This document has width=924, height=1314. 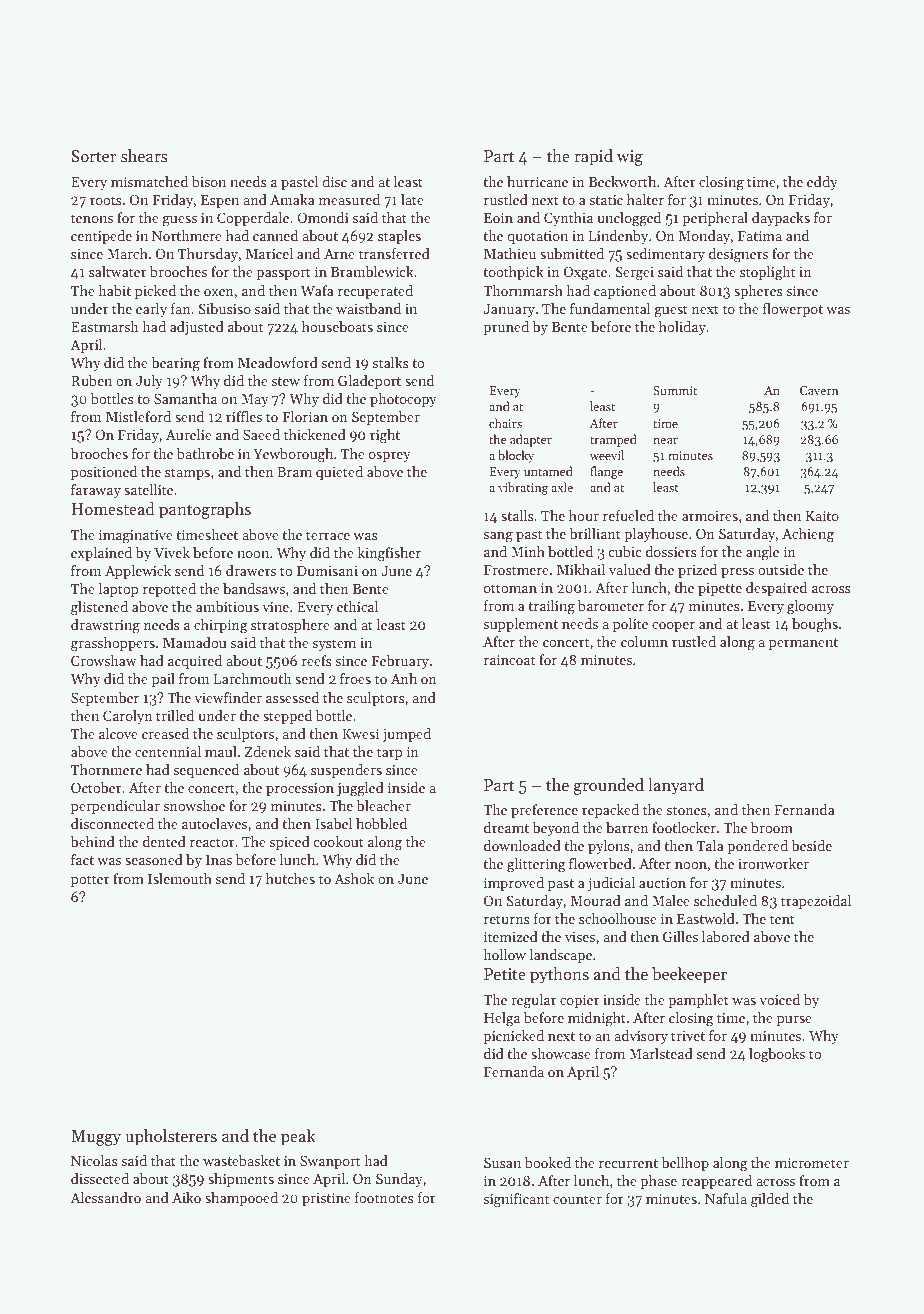 What do you see at coordinates (819, 390) in the document?
I see `Cavern` at bounding box center [819, 390].
